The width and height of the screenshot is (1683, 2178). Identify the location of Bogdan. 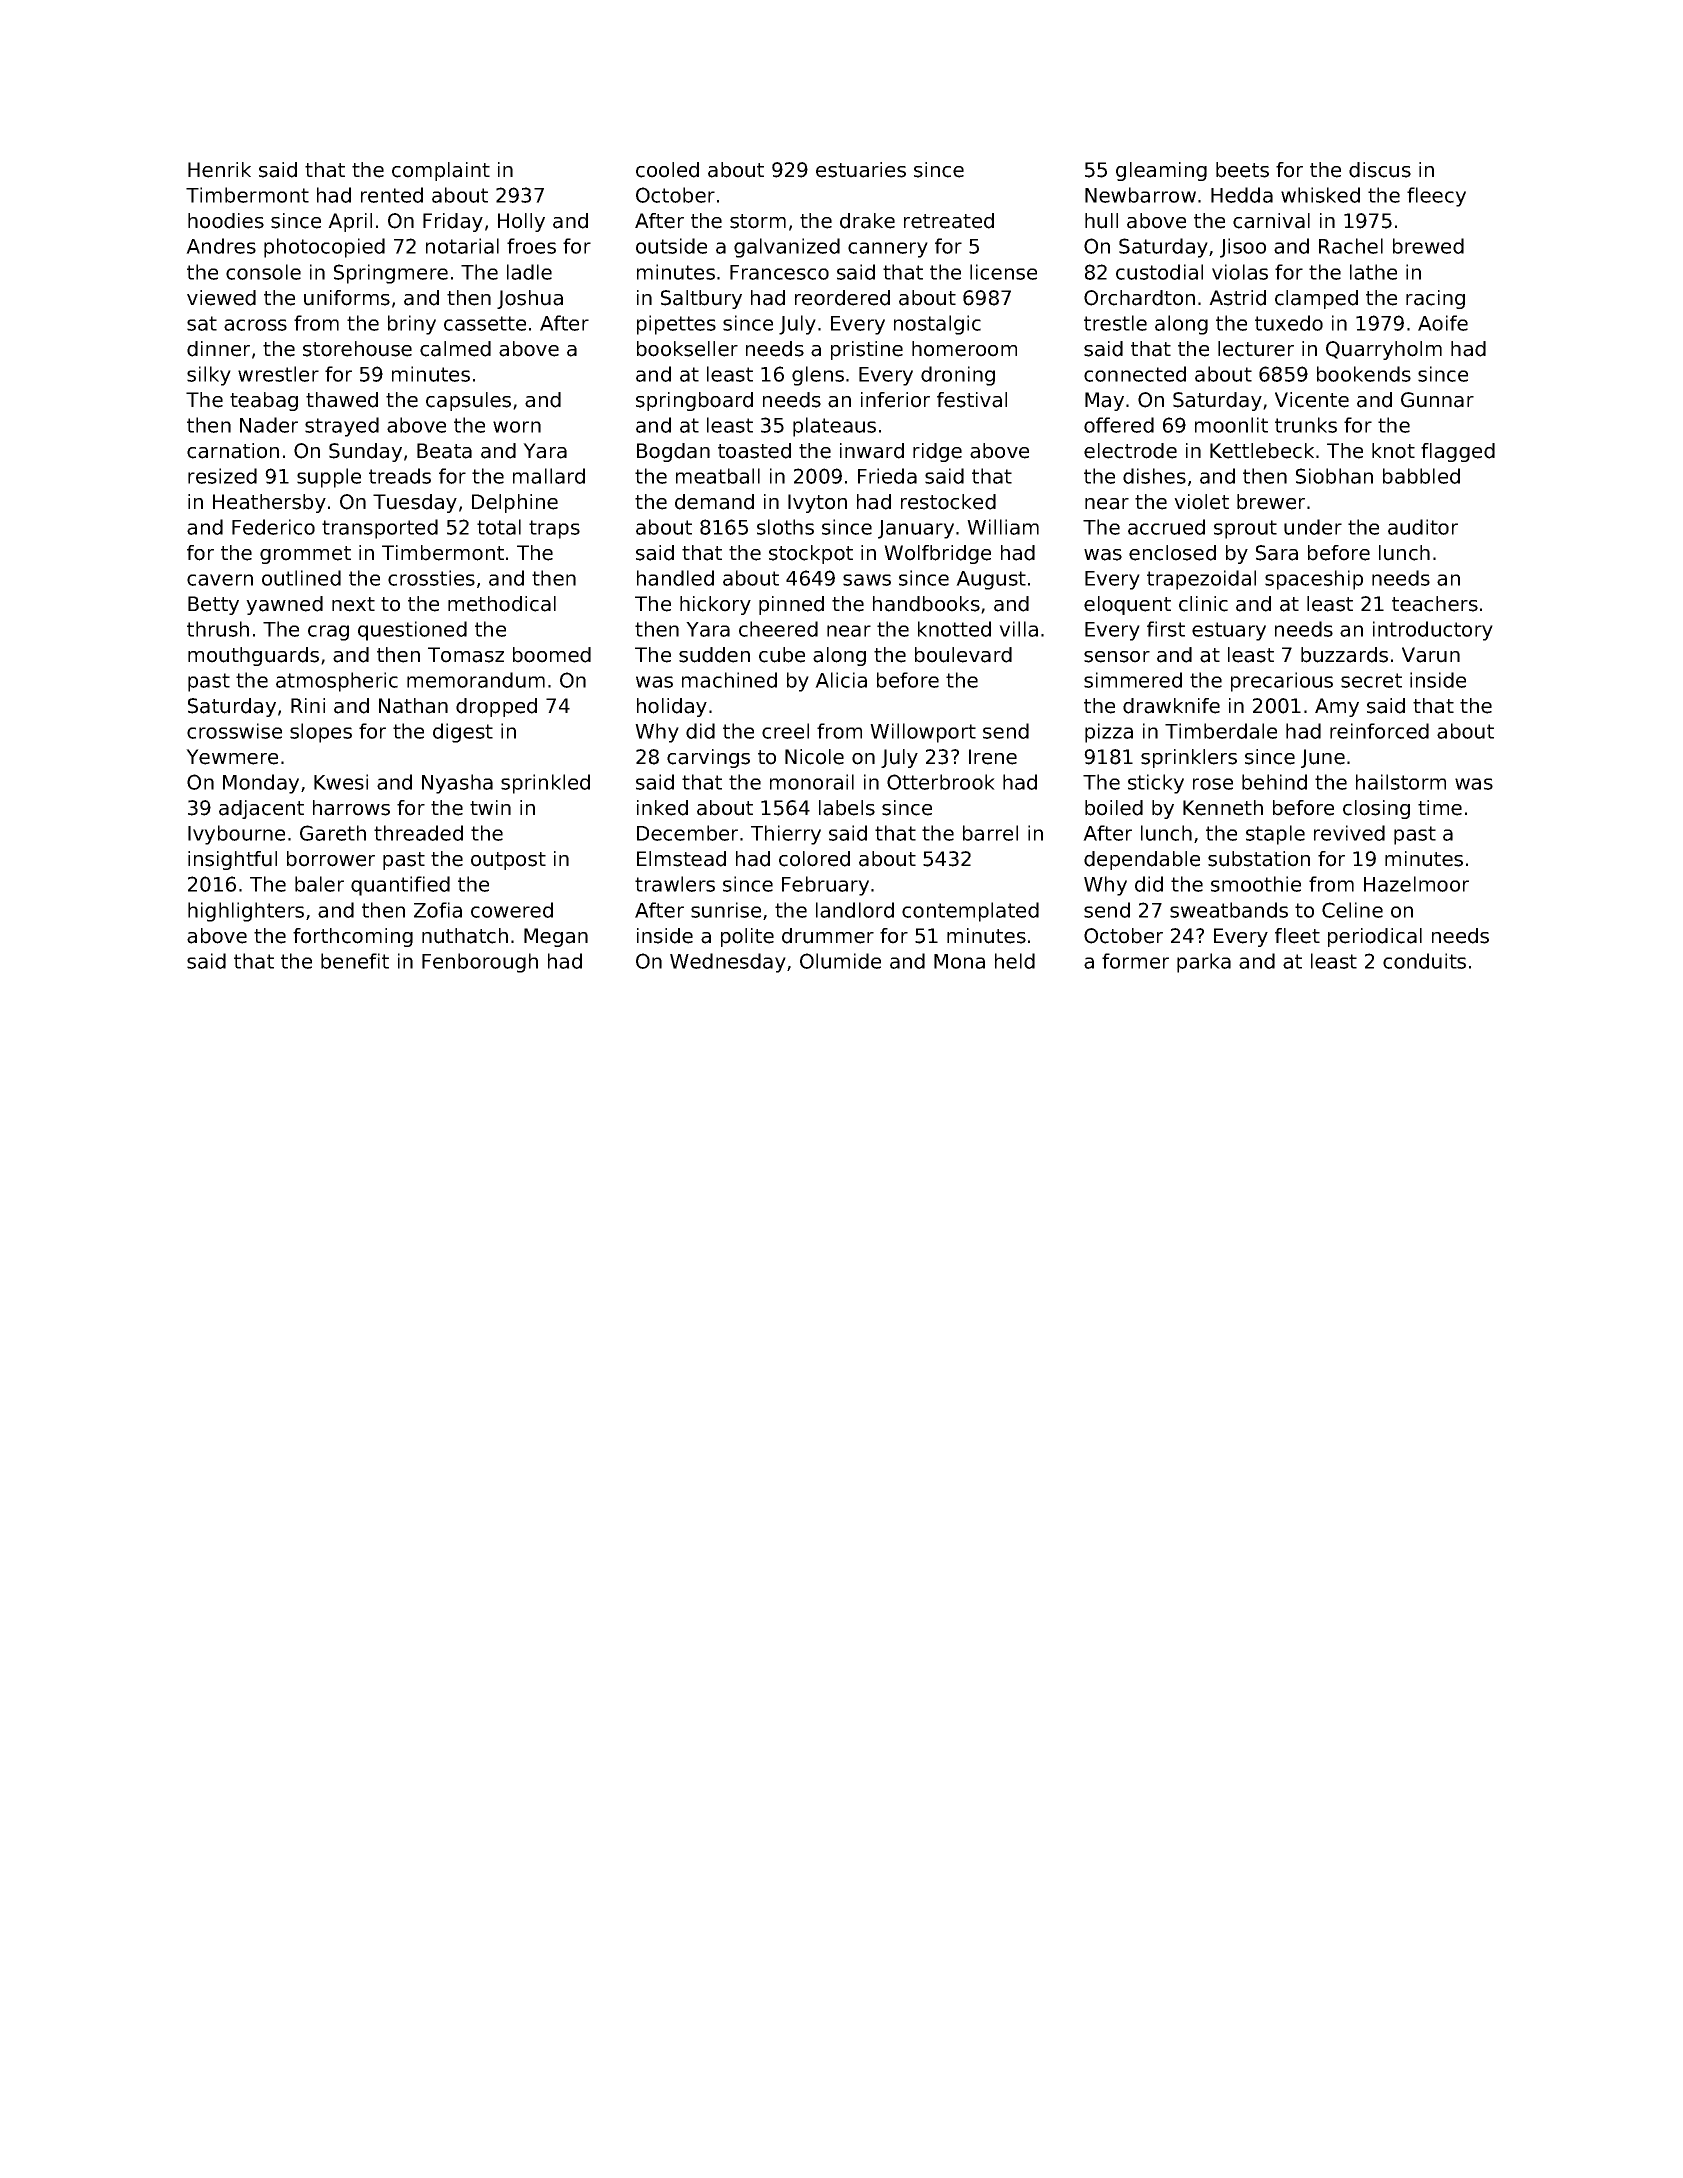
(673, 452).
